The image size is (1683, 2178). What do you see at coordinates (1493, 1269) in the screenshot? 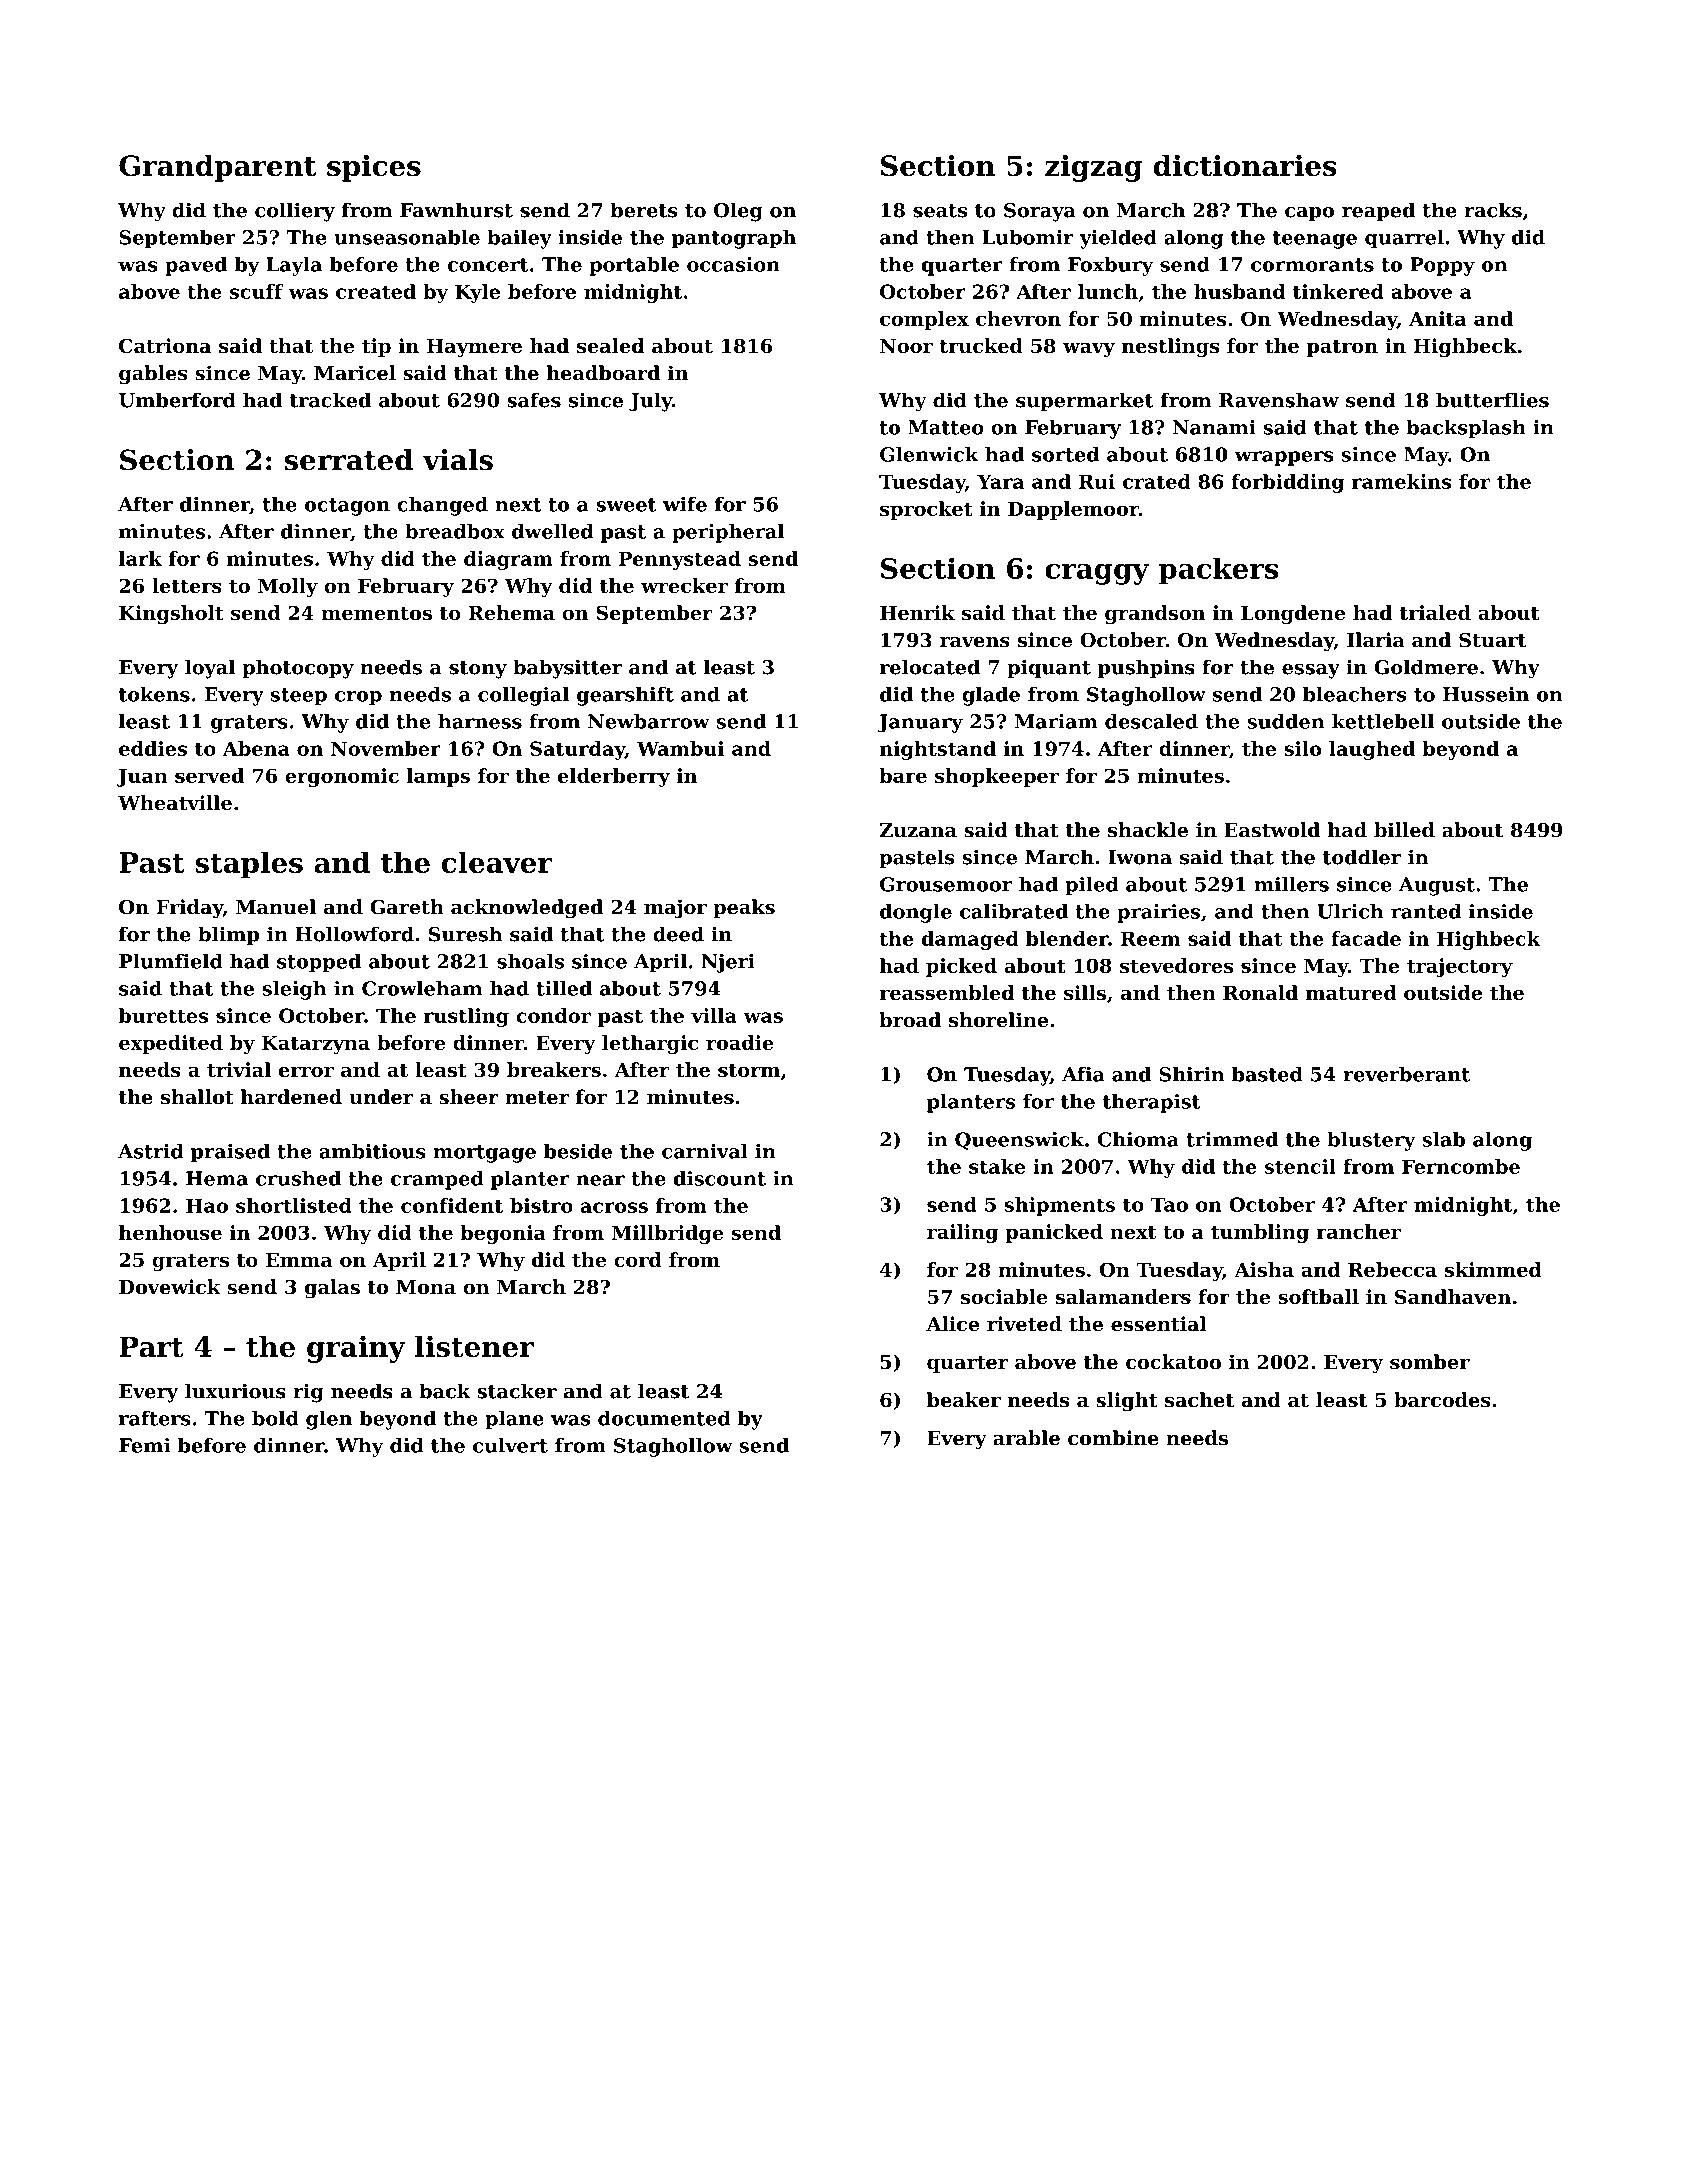
I see `skimmed` at bounding box center [1493, 1269].
